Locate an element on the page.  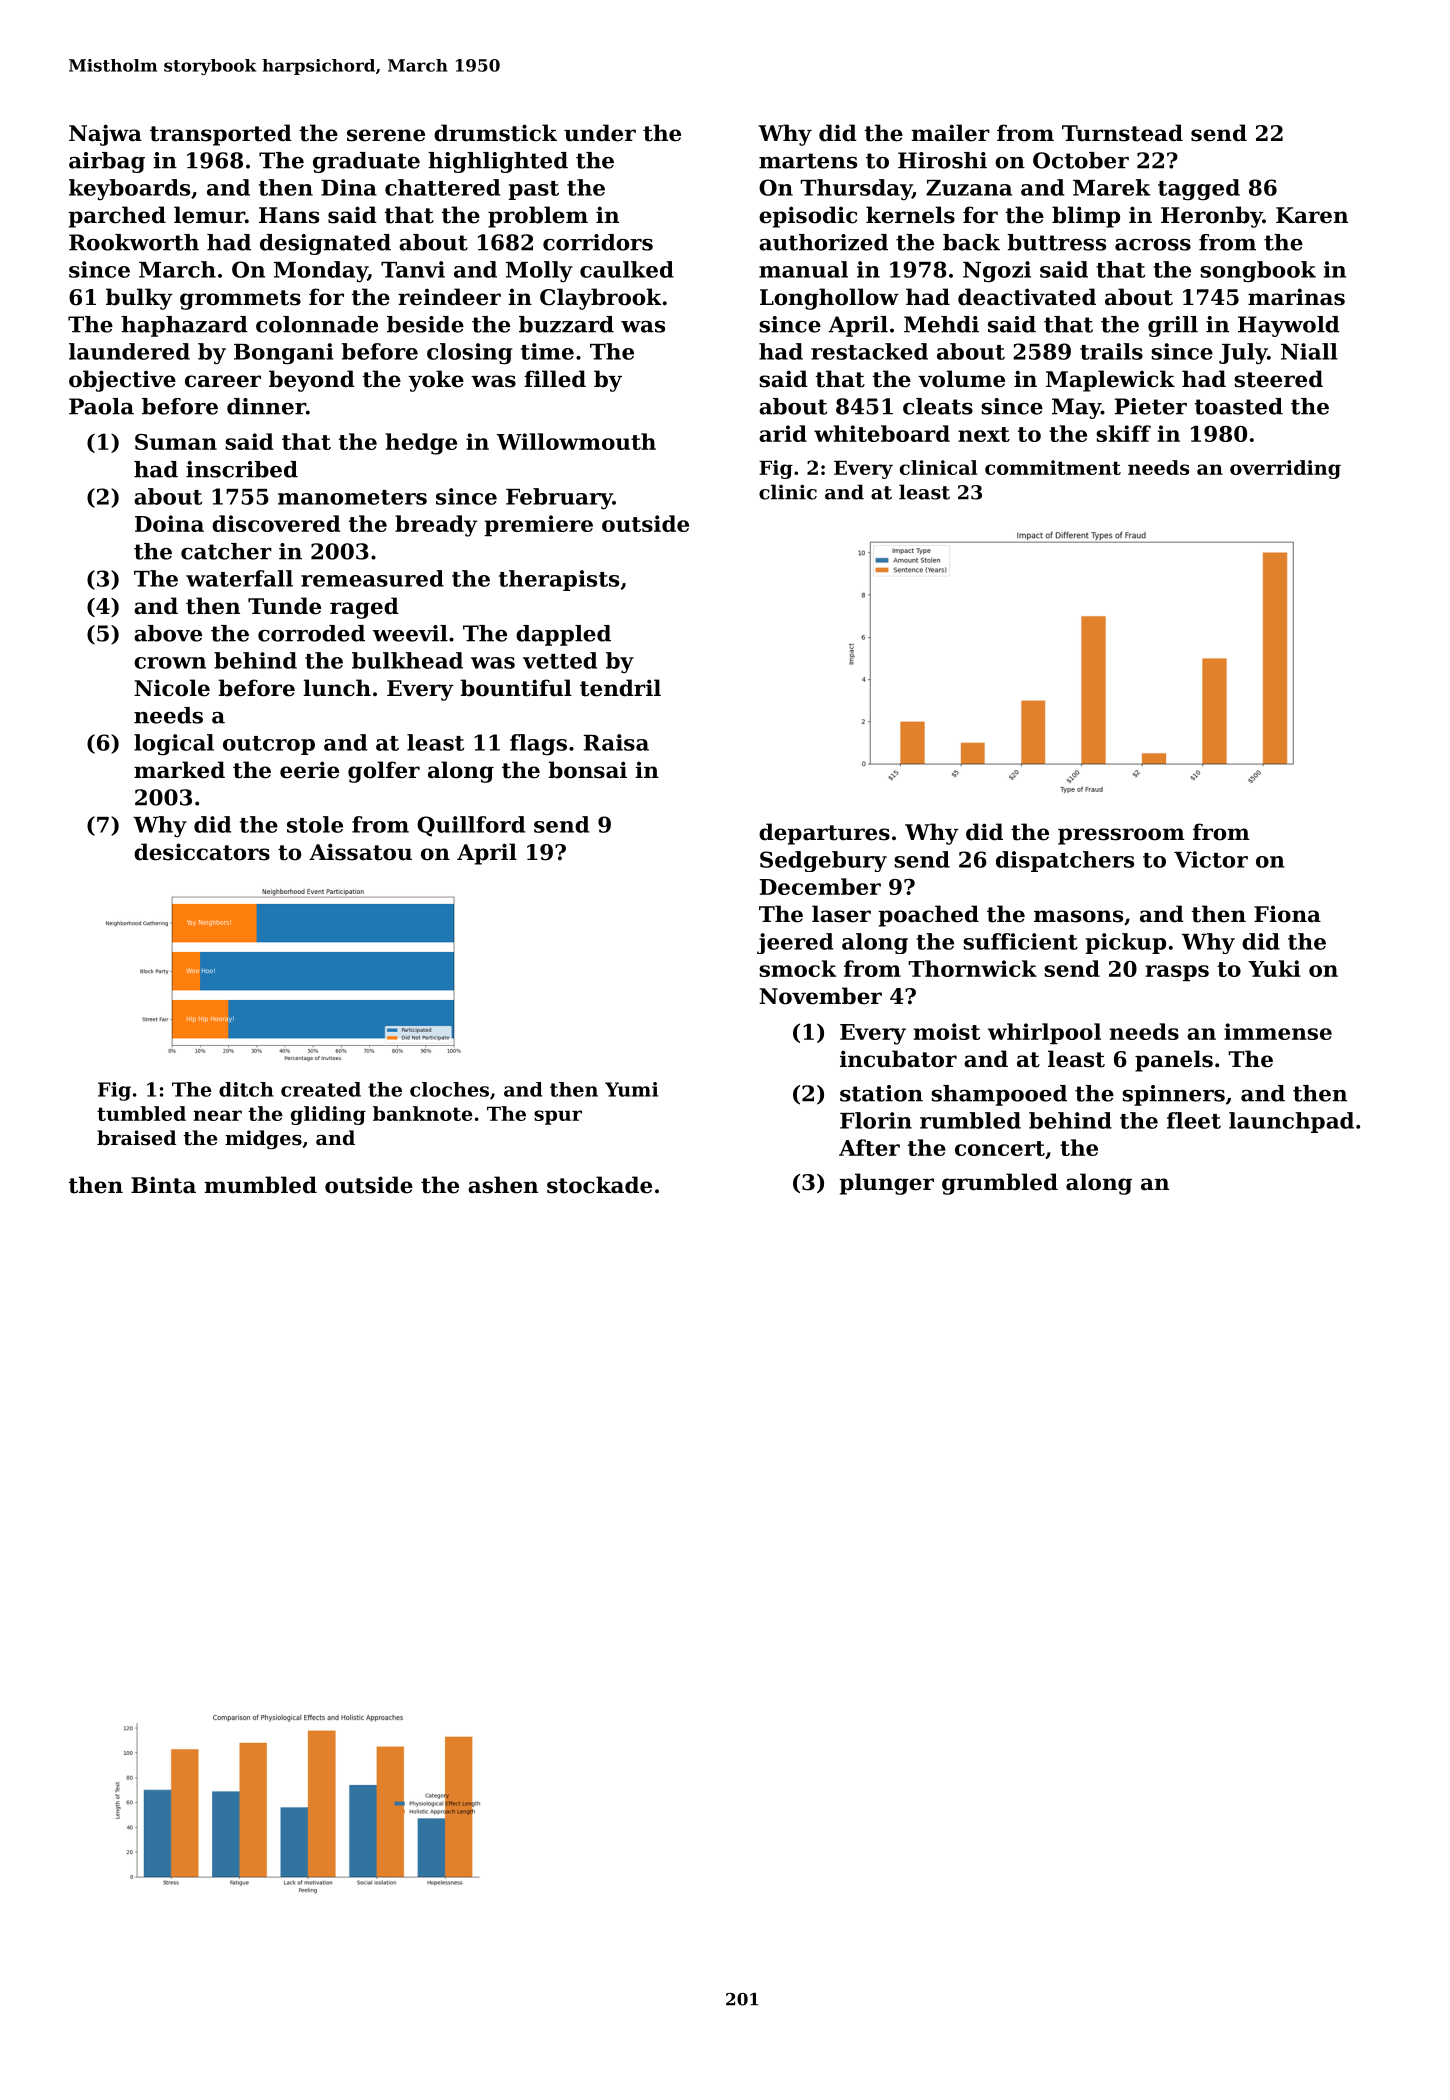
Victor is located at coordinates (1211, 859).
